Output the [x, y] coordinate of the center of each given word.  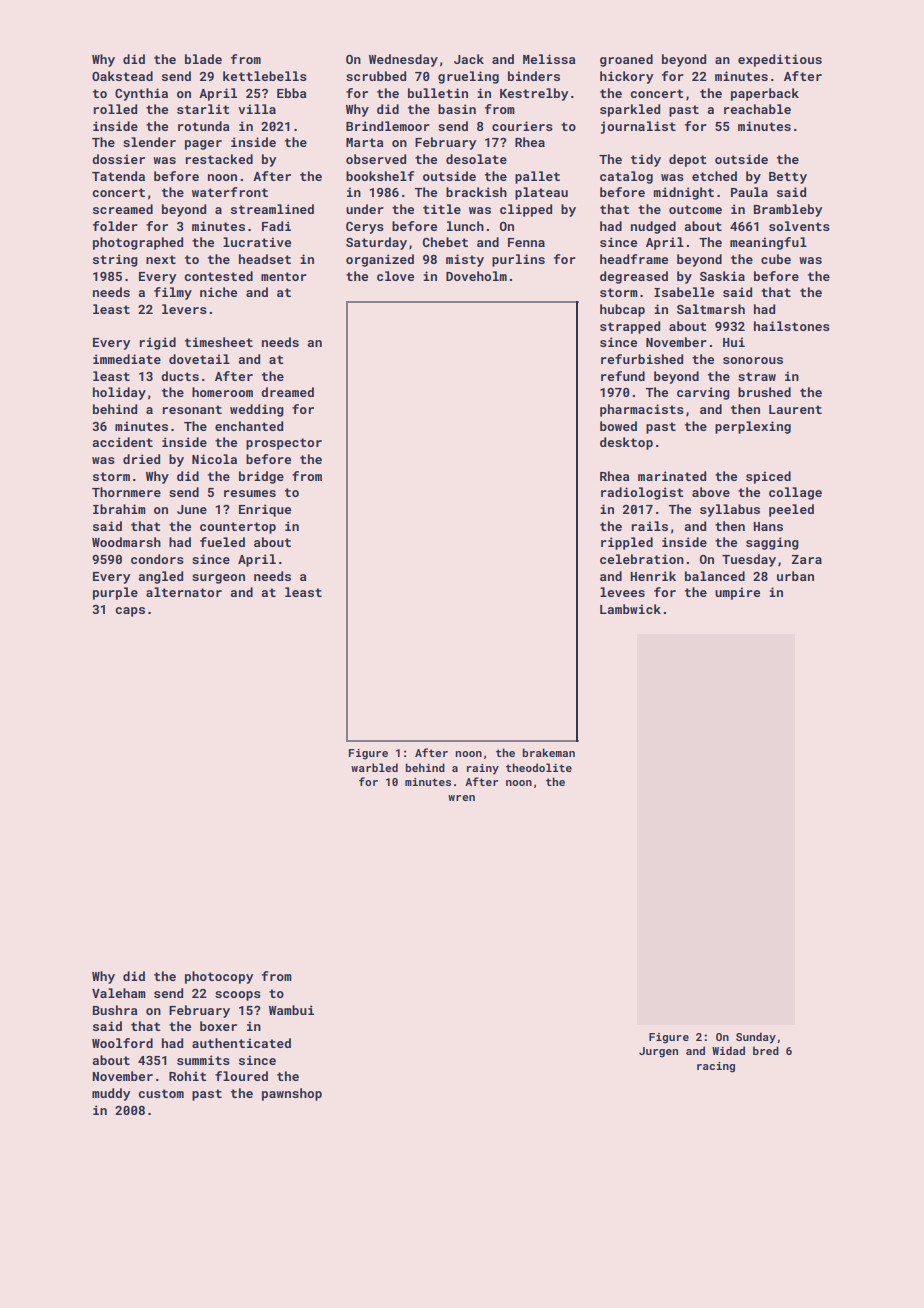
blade [203, 59]
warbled [374, 767]
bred [766, 1050]
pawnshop [292, 1094]
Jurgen [658, 1052]
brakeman [549, 752]
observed [376, 159]
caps [130, 612]
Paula [749, 192]
